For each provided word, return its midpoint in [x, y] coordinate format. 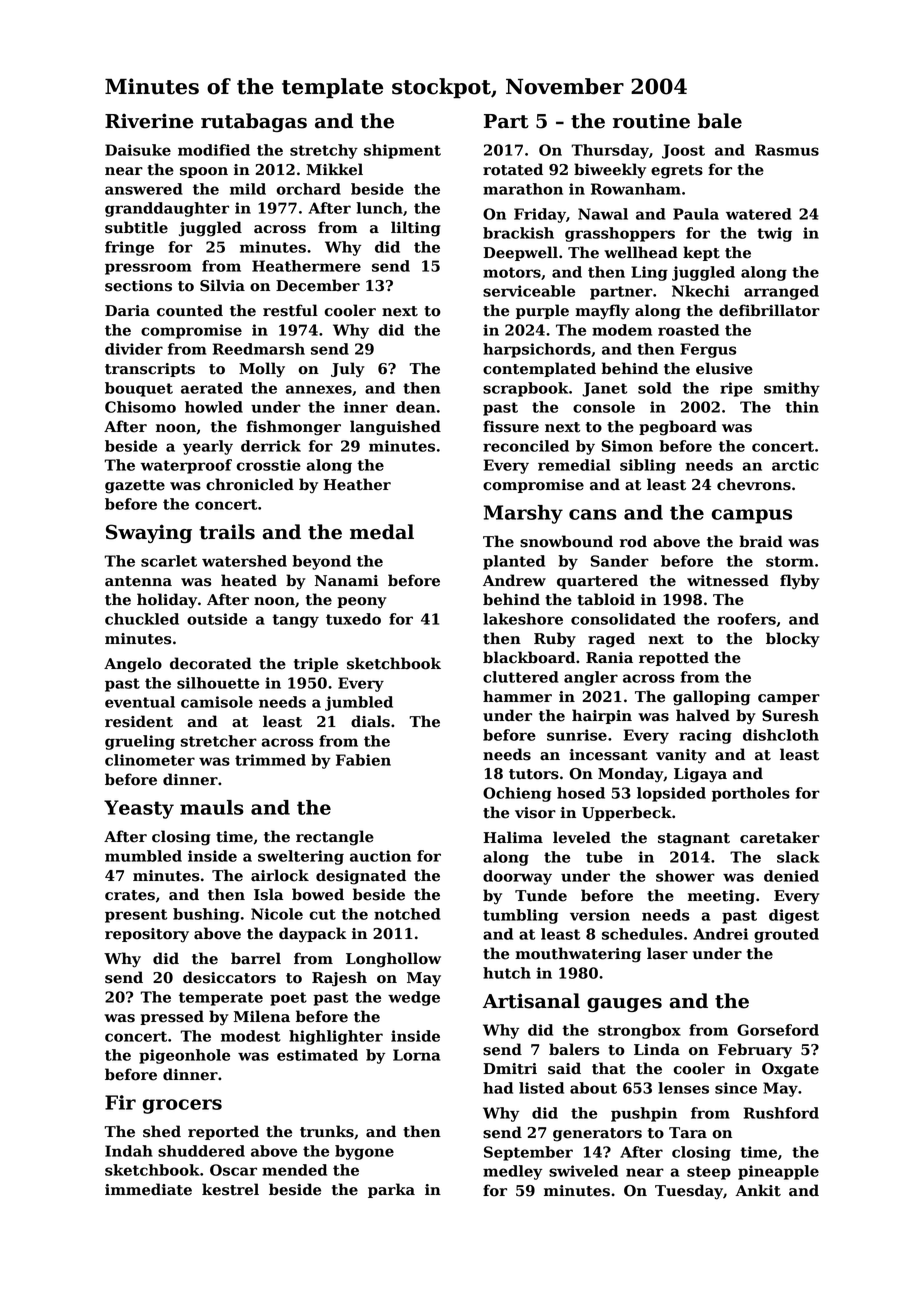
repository [147, 935]
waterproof [186, 466]
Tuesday [689, 1192]
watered [759, 214]
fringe [129, 248]
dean [415, 407]
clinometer [150, 760]
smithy [792, 389]
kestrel [230, 1189]
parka [391, 1190]
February [755, 1051]
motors [512, 272]
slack [798, 857]
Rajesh [339, 979]
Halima [513, 837]
